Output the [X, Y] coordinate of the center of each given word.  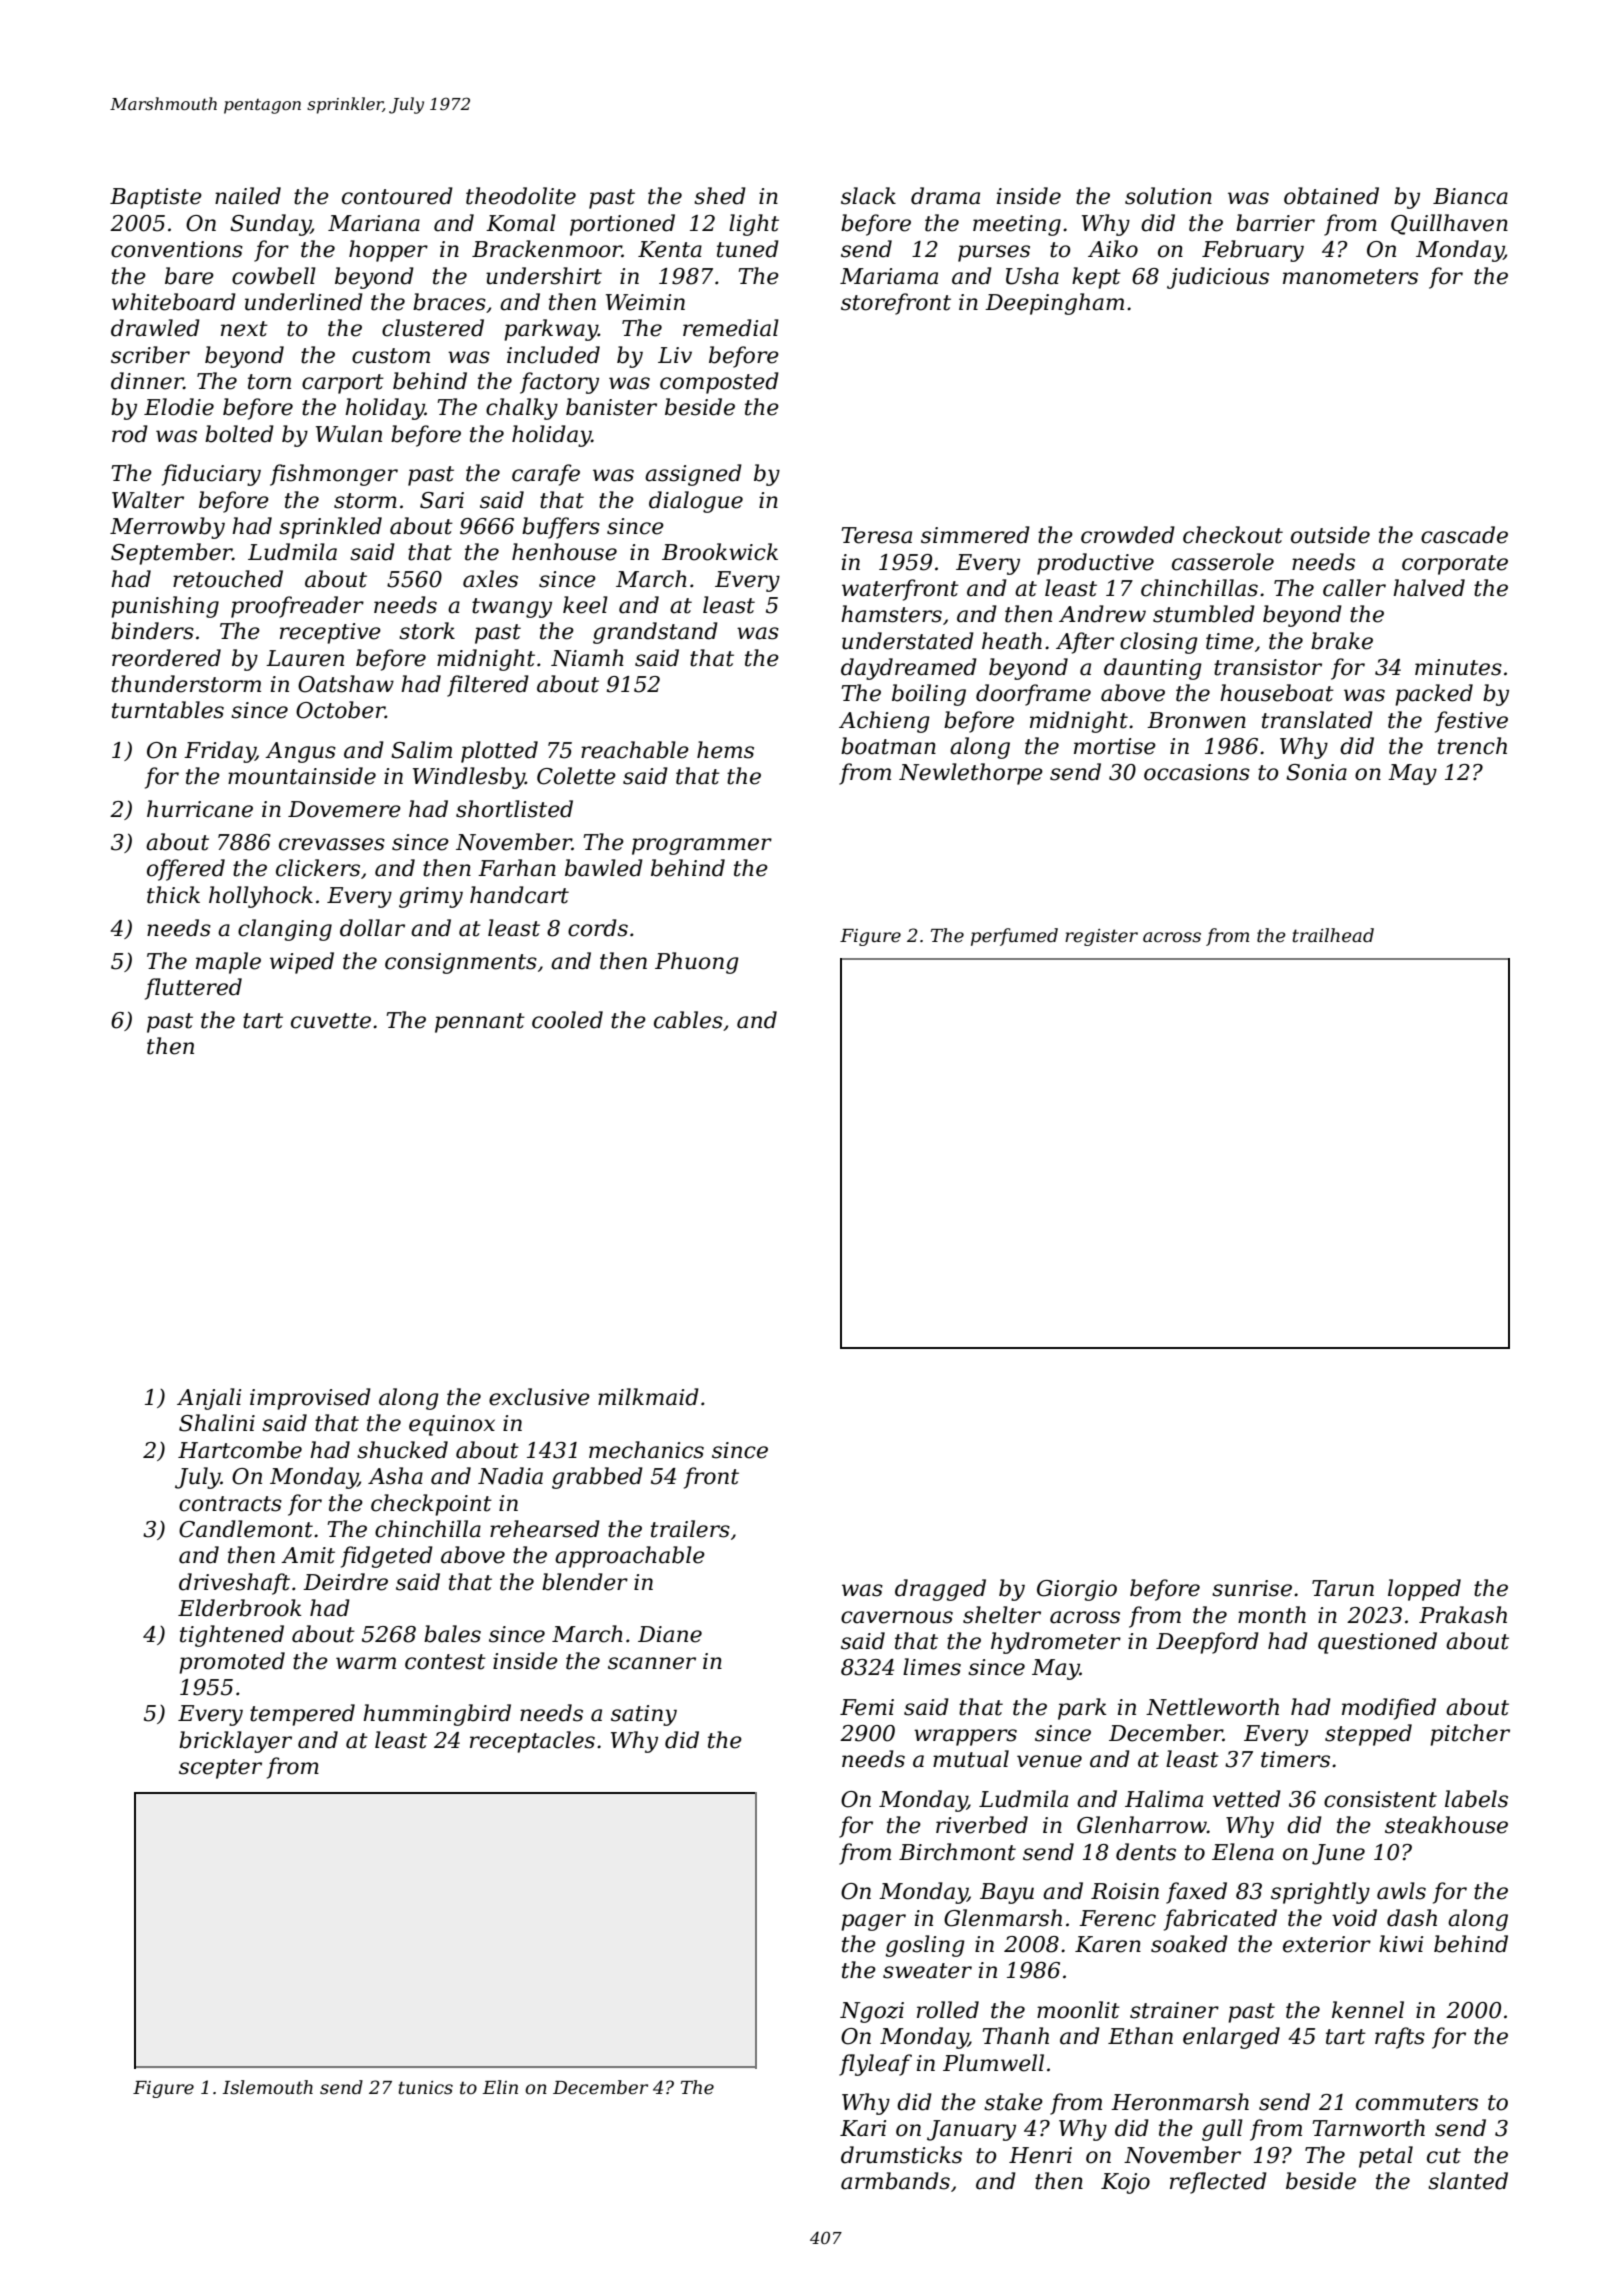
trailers [690, 1529]
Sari [442, 500]
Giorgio [1077, 1590]
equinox [452, 1425]
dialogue [696, 502]
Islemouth [267, 2087]
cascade [1464, 535]
